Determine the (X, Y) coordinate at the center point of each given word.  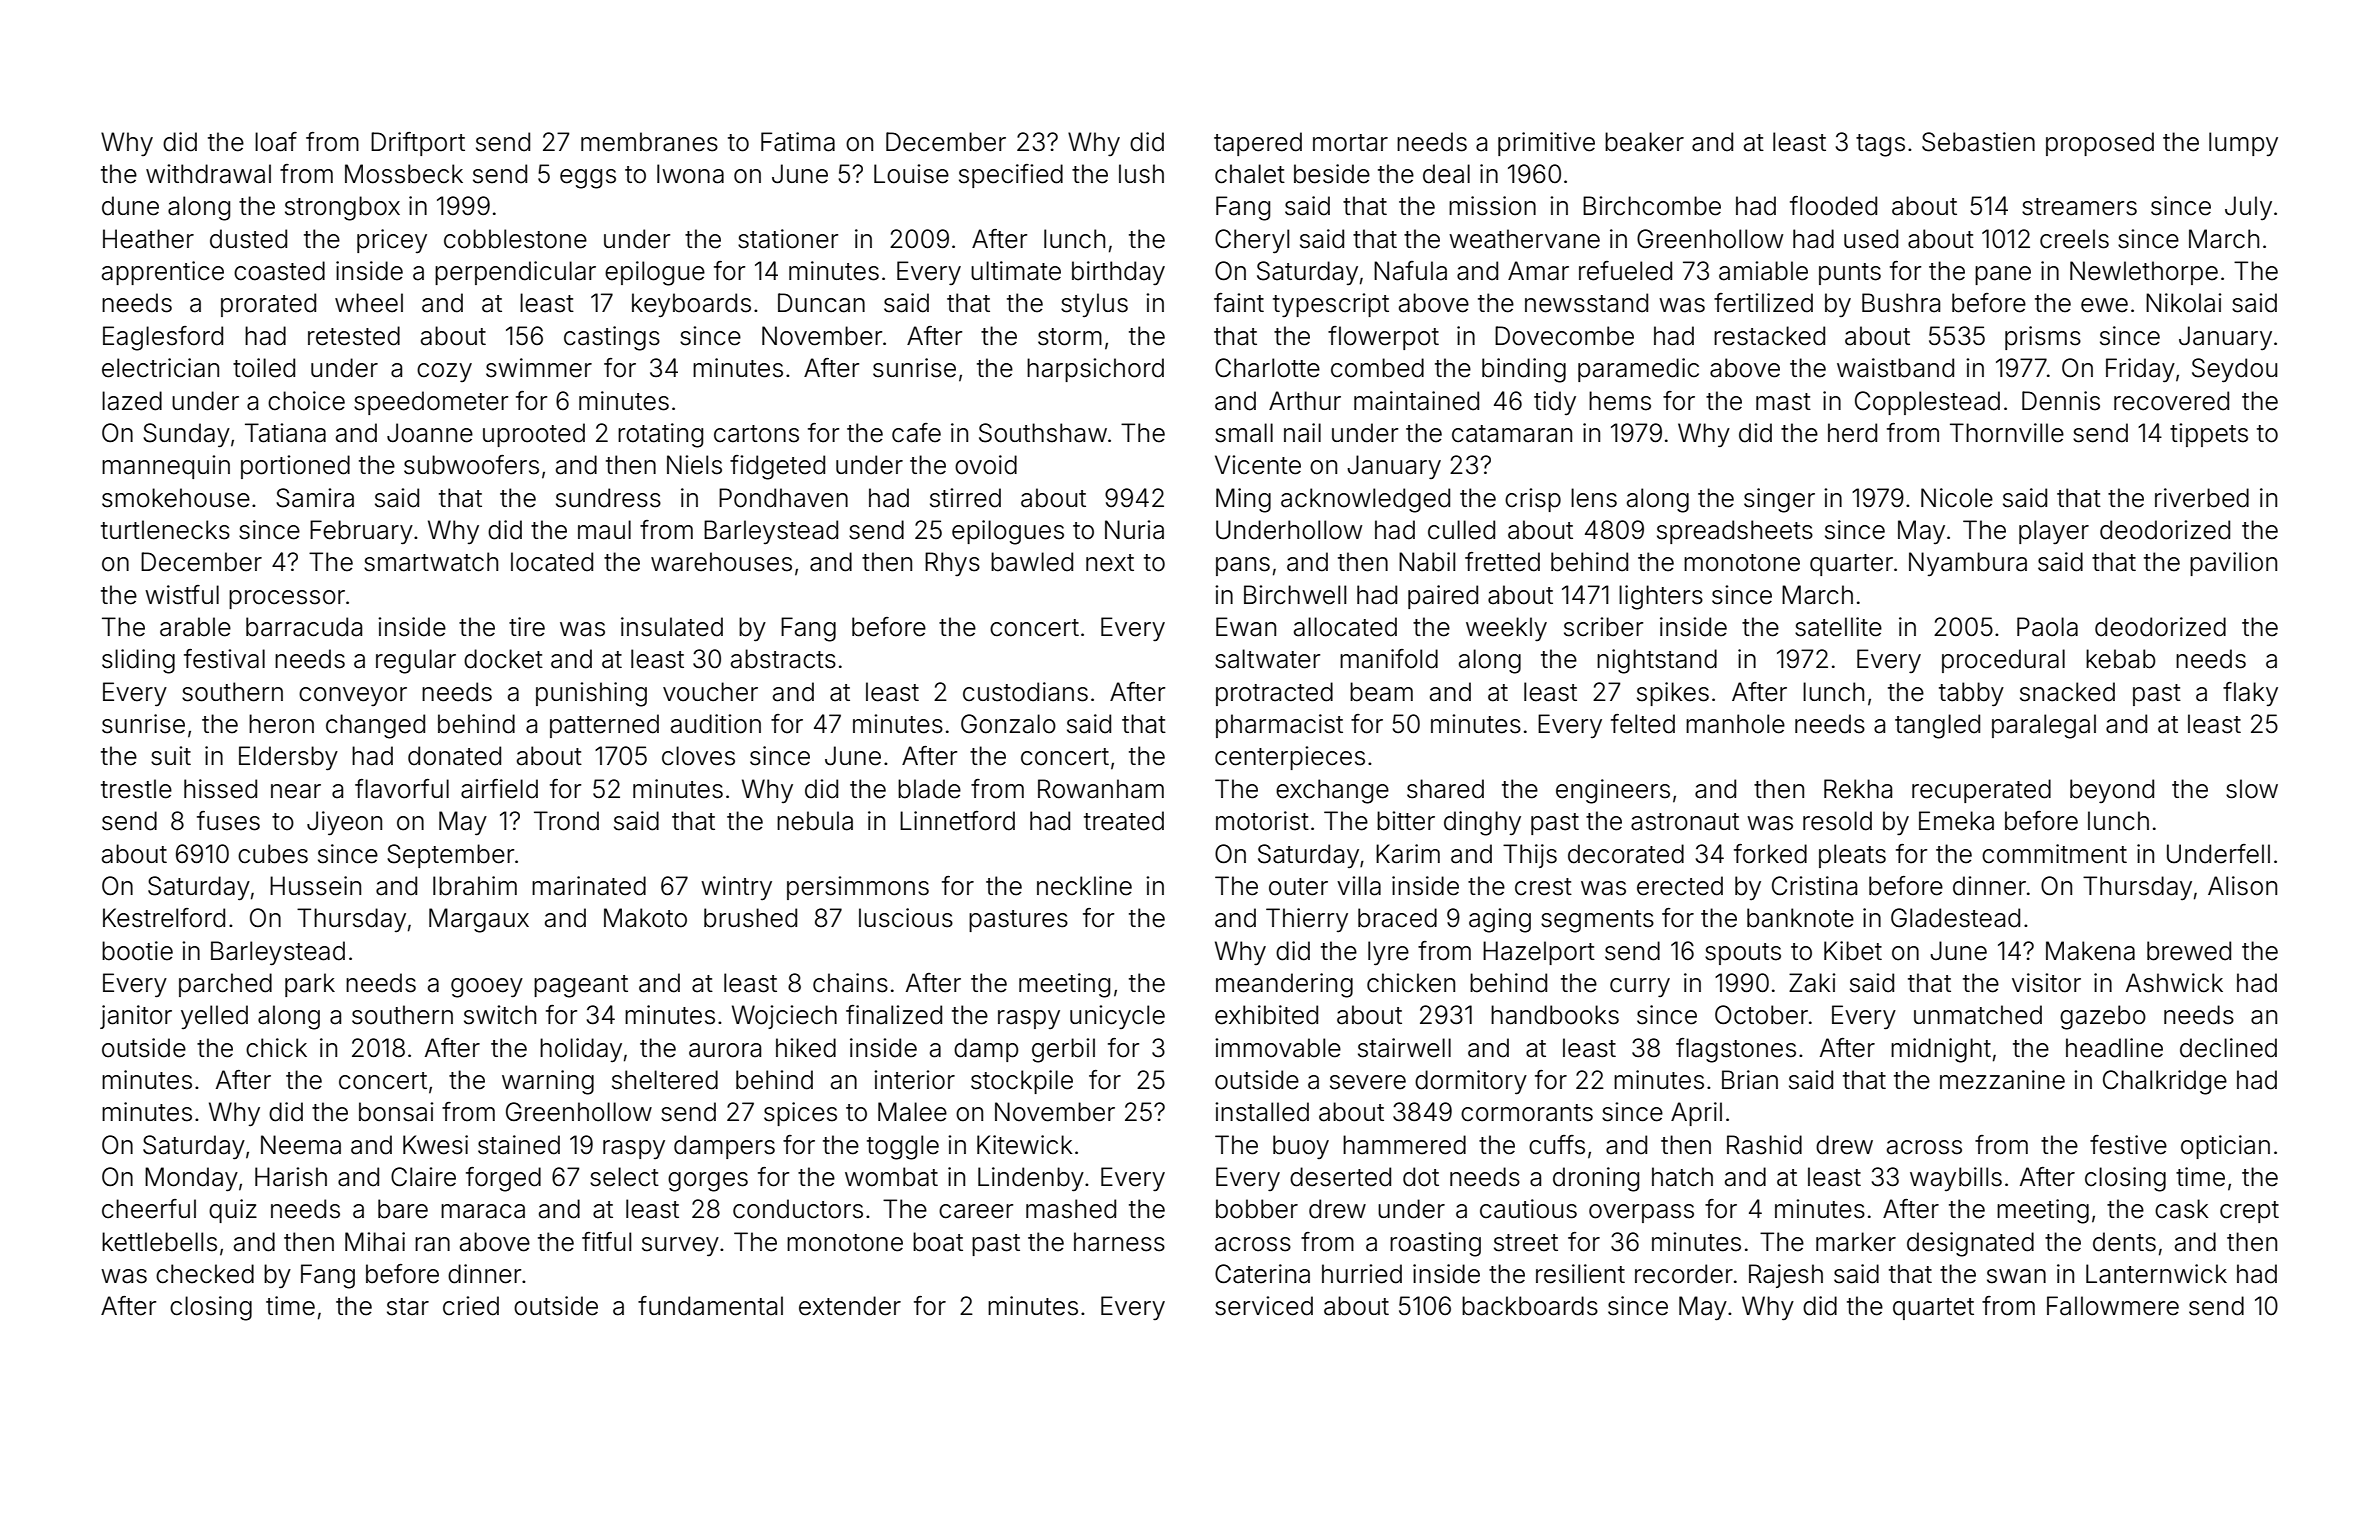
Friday (2140, 370)
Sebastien (1978, 142)
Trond (566, 821)
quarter (1851, 565)
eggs (588, 179)
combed (1377, 368)
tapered (1258, 144)
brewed (2189, 951)
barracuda (304, 627)
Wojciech (784, 1017)
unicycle (1117, 1017)
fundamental (710, 1306)
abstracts (783, 659)
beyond (2112, 791)
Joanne (430, 433)
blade (929, 789)
